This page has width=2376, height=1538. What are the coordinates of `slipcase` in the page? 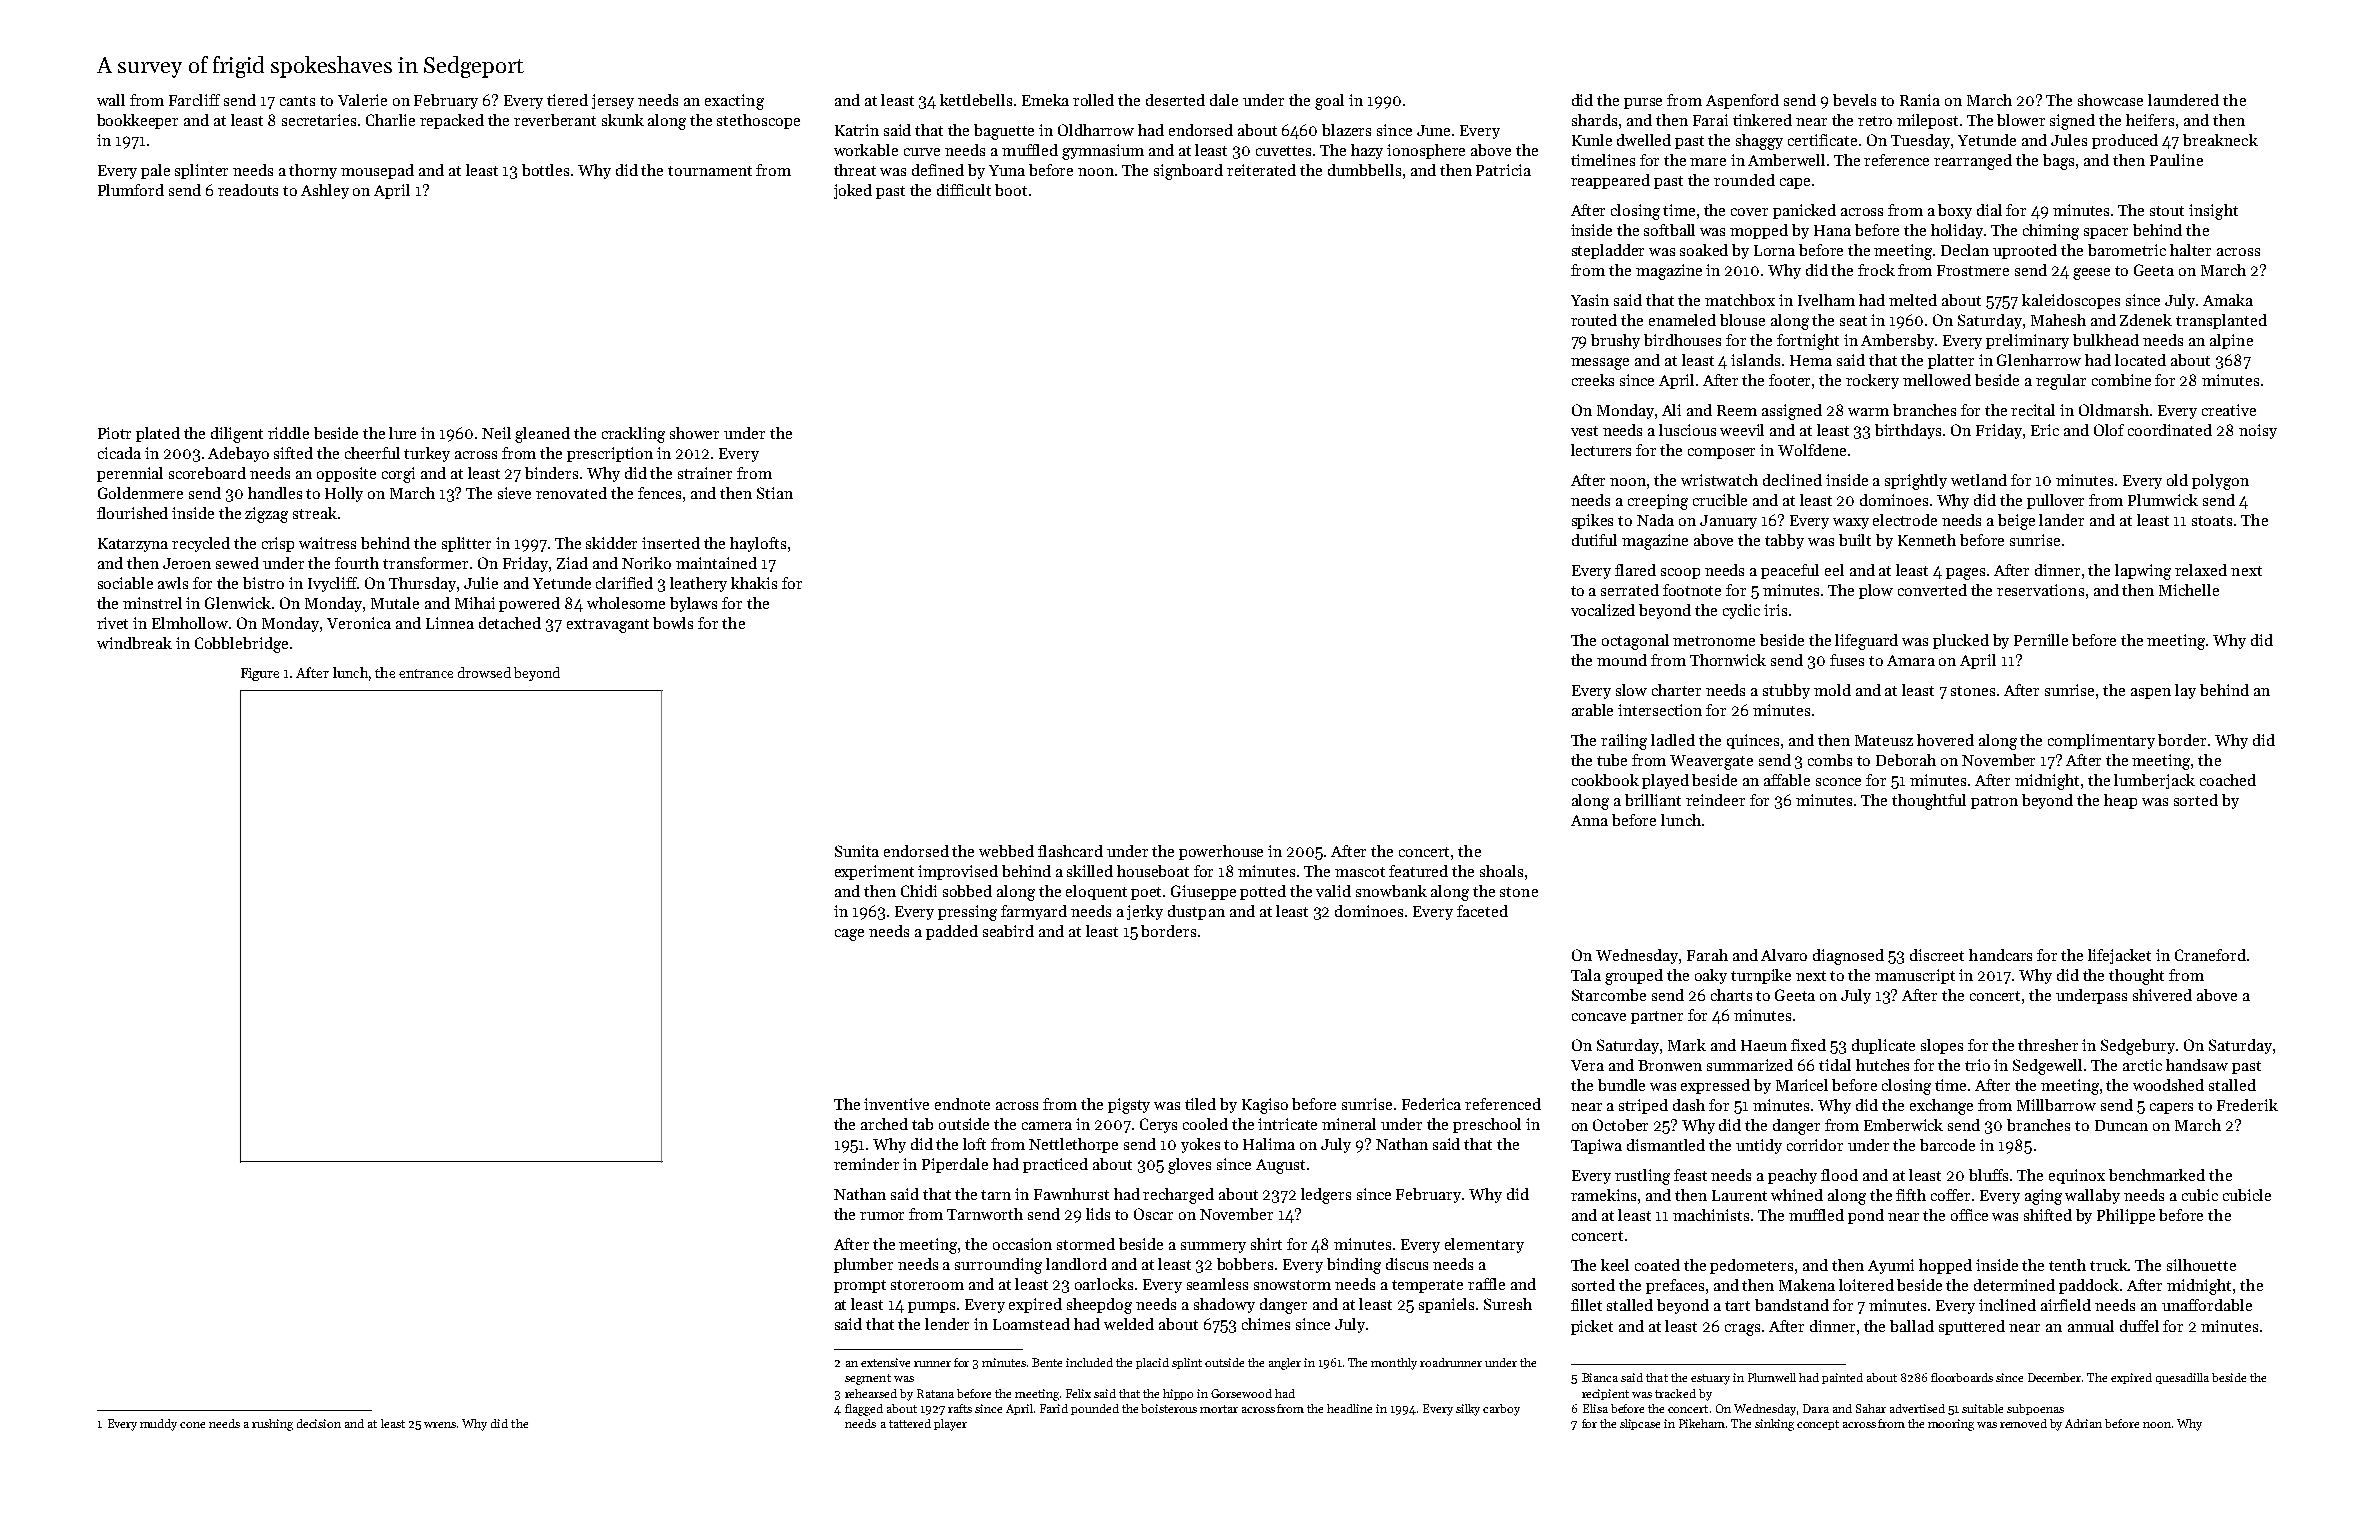 It's located at (1640, 1424).
